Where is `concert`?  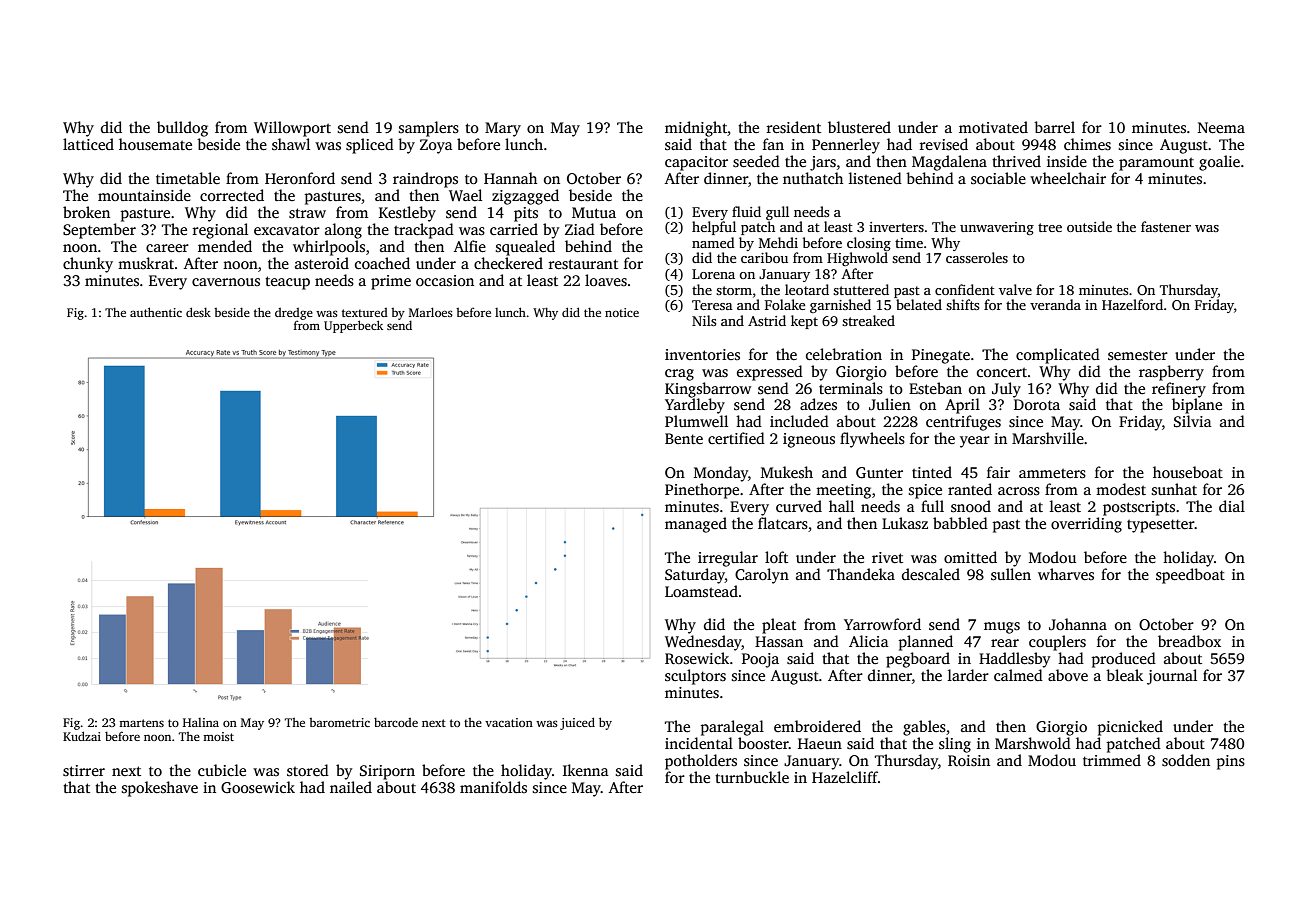
concert is located at coordinates (1002, 372).
